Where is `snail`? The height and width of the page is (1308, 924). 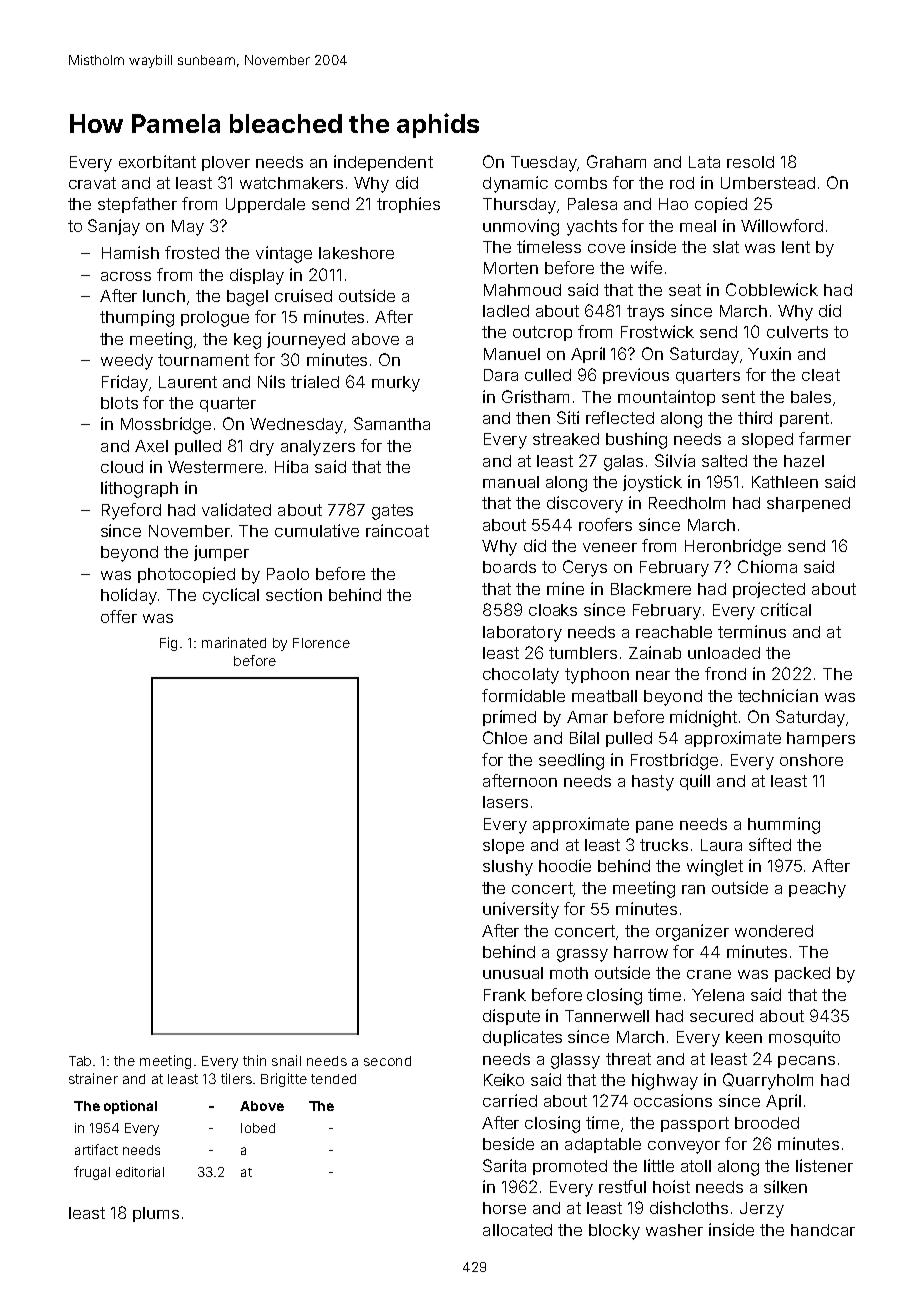 snail is located at coordinates (286, 1060).
